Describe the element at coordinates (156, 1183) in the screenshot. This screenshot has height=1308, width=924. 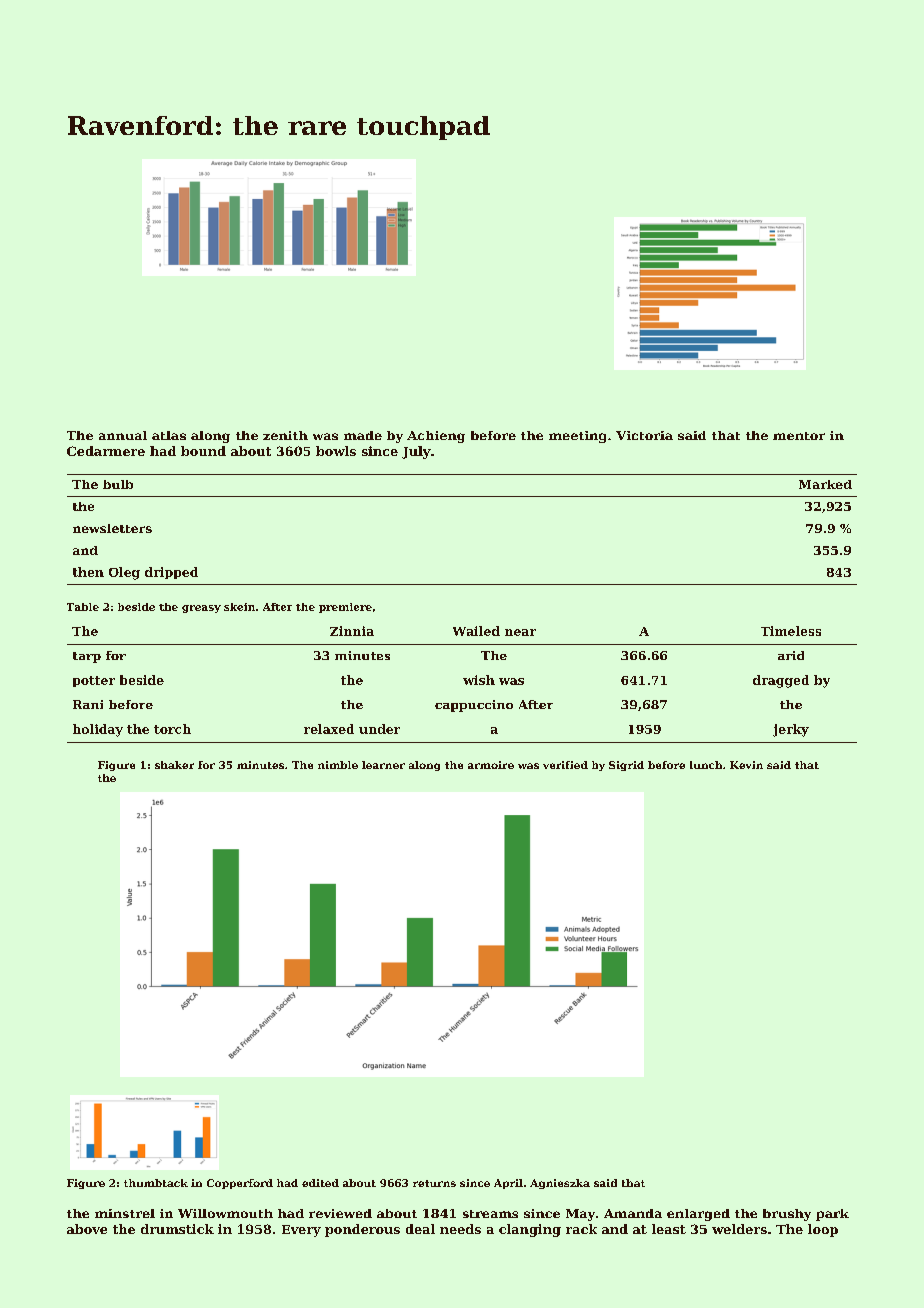
I see `thumbtack` at that location.
